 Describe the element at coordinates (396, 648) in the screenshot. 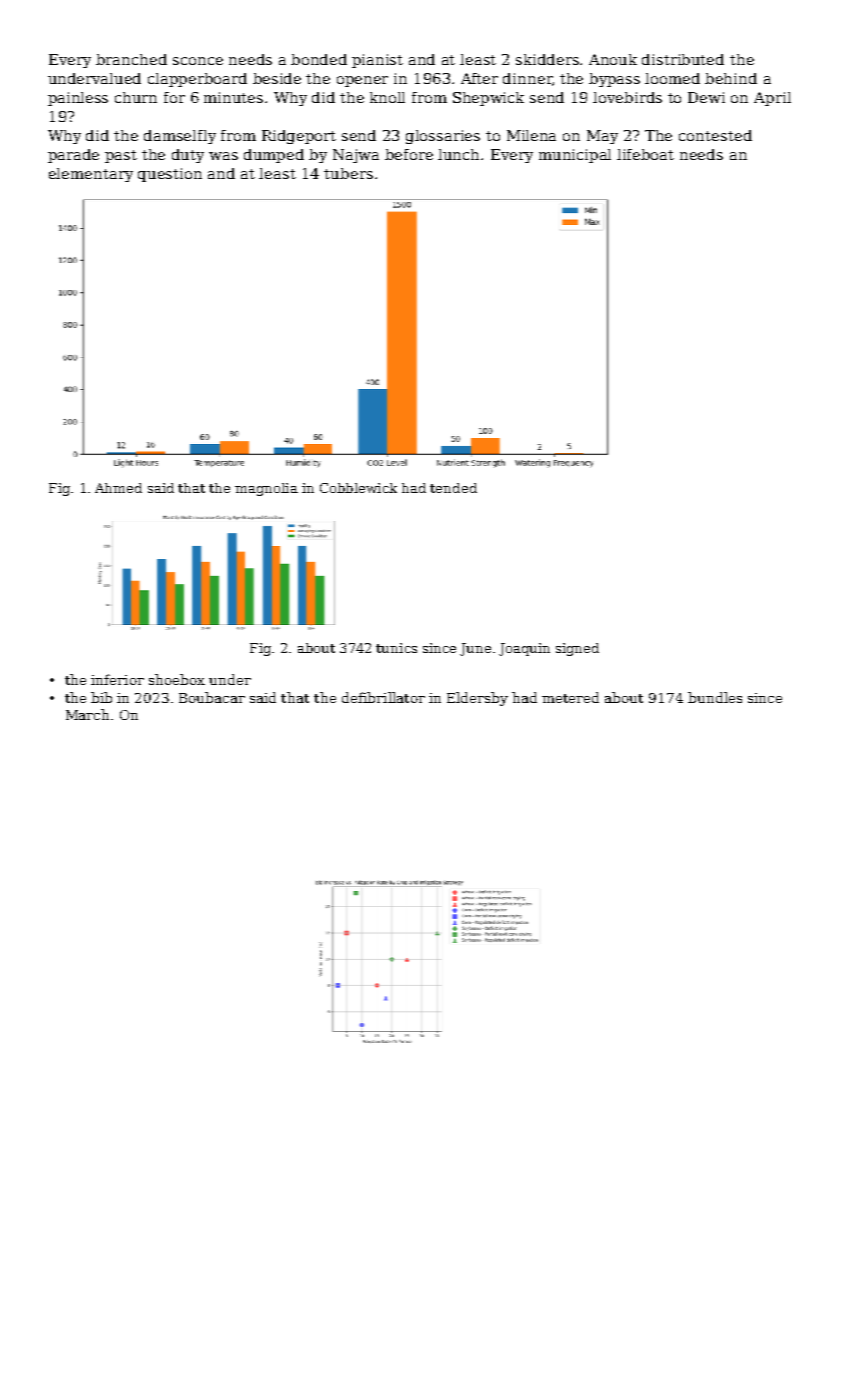

I see `tunics` at that location.
